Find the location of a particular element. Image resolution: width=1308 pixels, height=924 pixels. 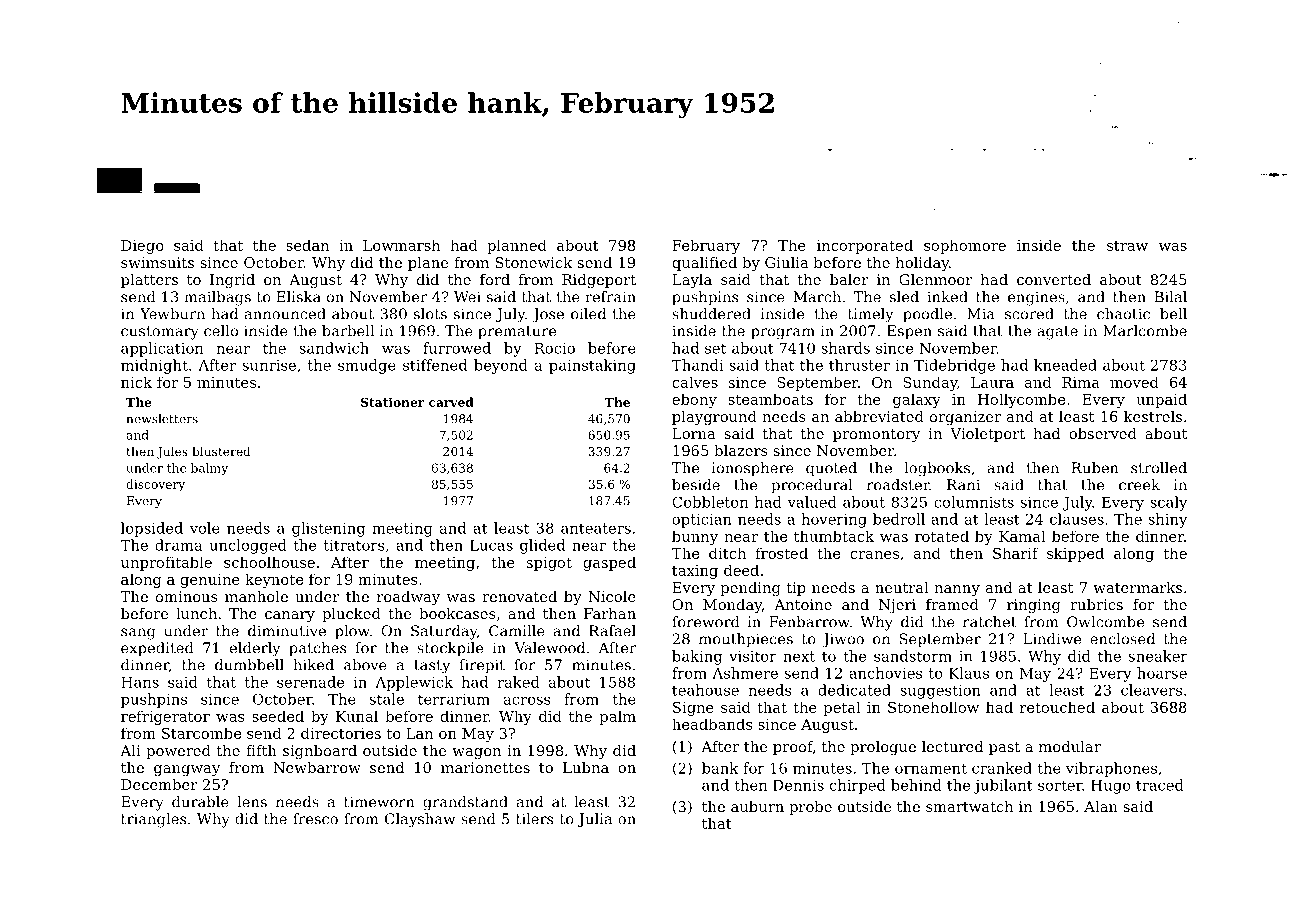

teahouse is located at coordinates (705, 690).
